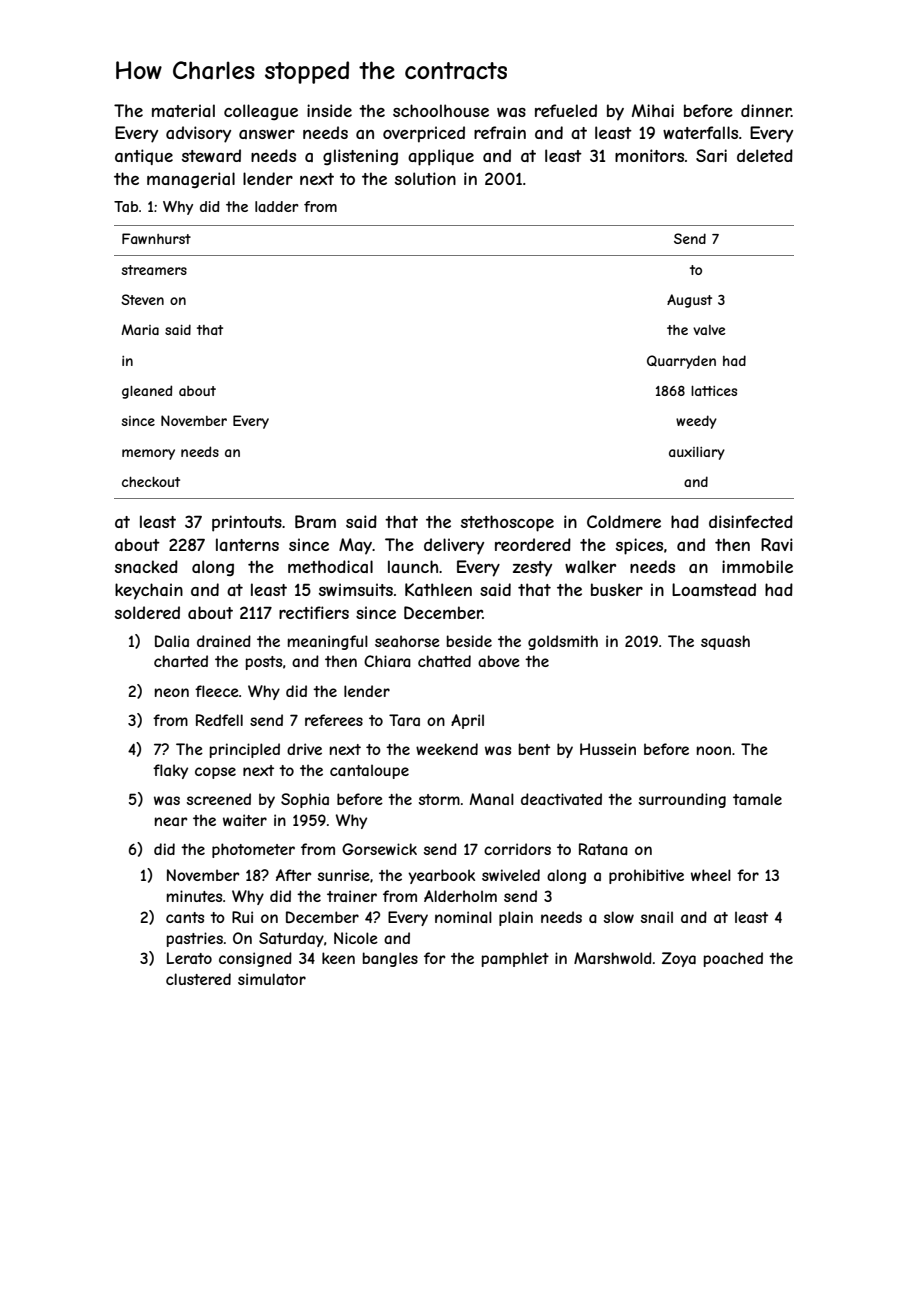 The image size is (908, 1316). Describe the element at coordinates (681, 362) in the screenshot. I see `Quarryden` at that location.
